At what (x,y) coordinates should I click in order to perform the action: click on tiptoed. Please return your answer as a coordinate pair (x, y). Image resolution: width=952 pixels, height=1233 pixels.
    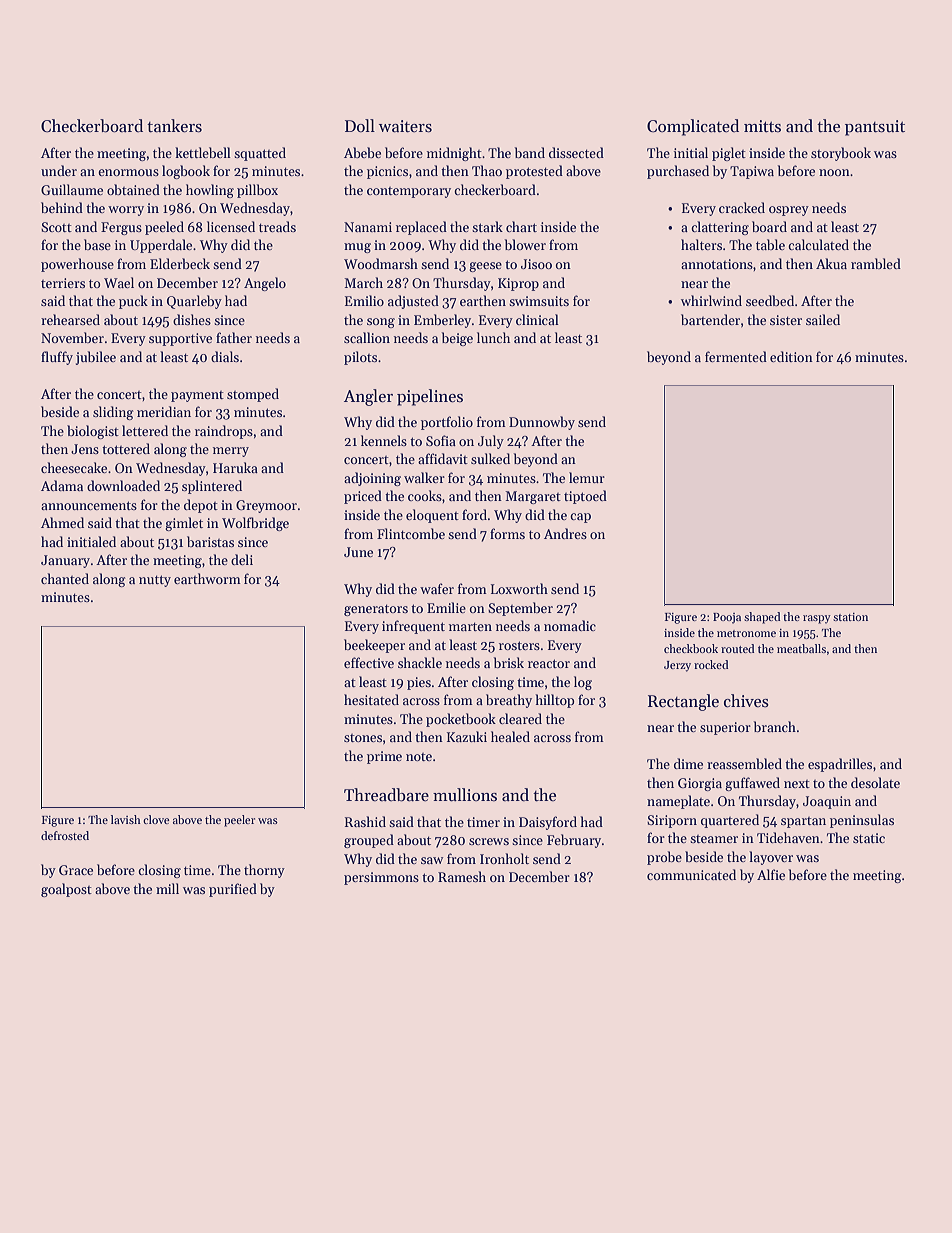
    Looking at the image, I should click on (585, 497).
